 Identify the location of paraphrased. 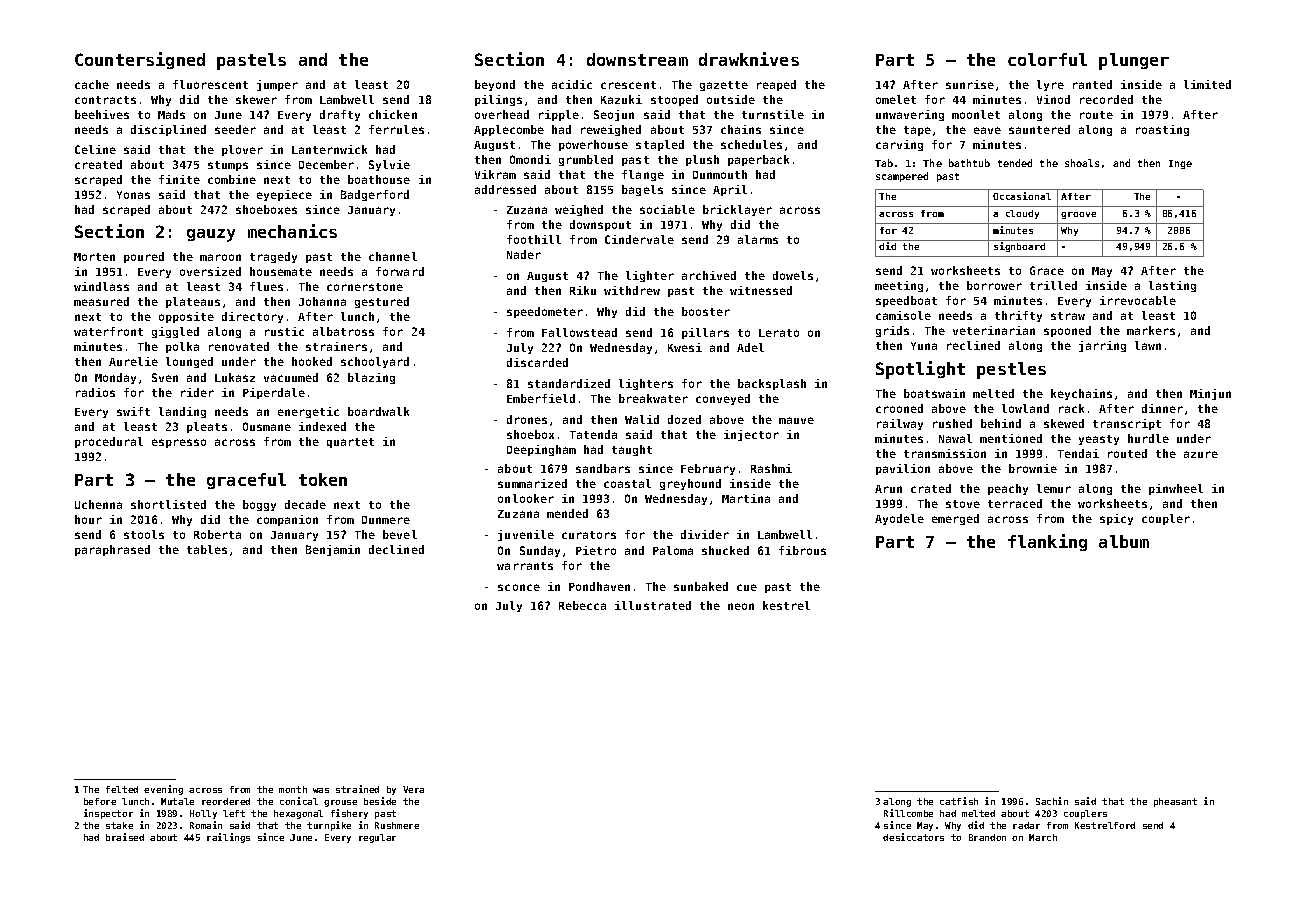
(112, 550).
